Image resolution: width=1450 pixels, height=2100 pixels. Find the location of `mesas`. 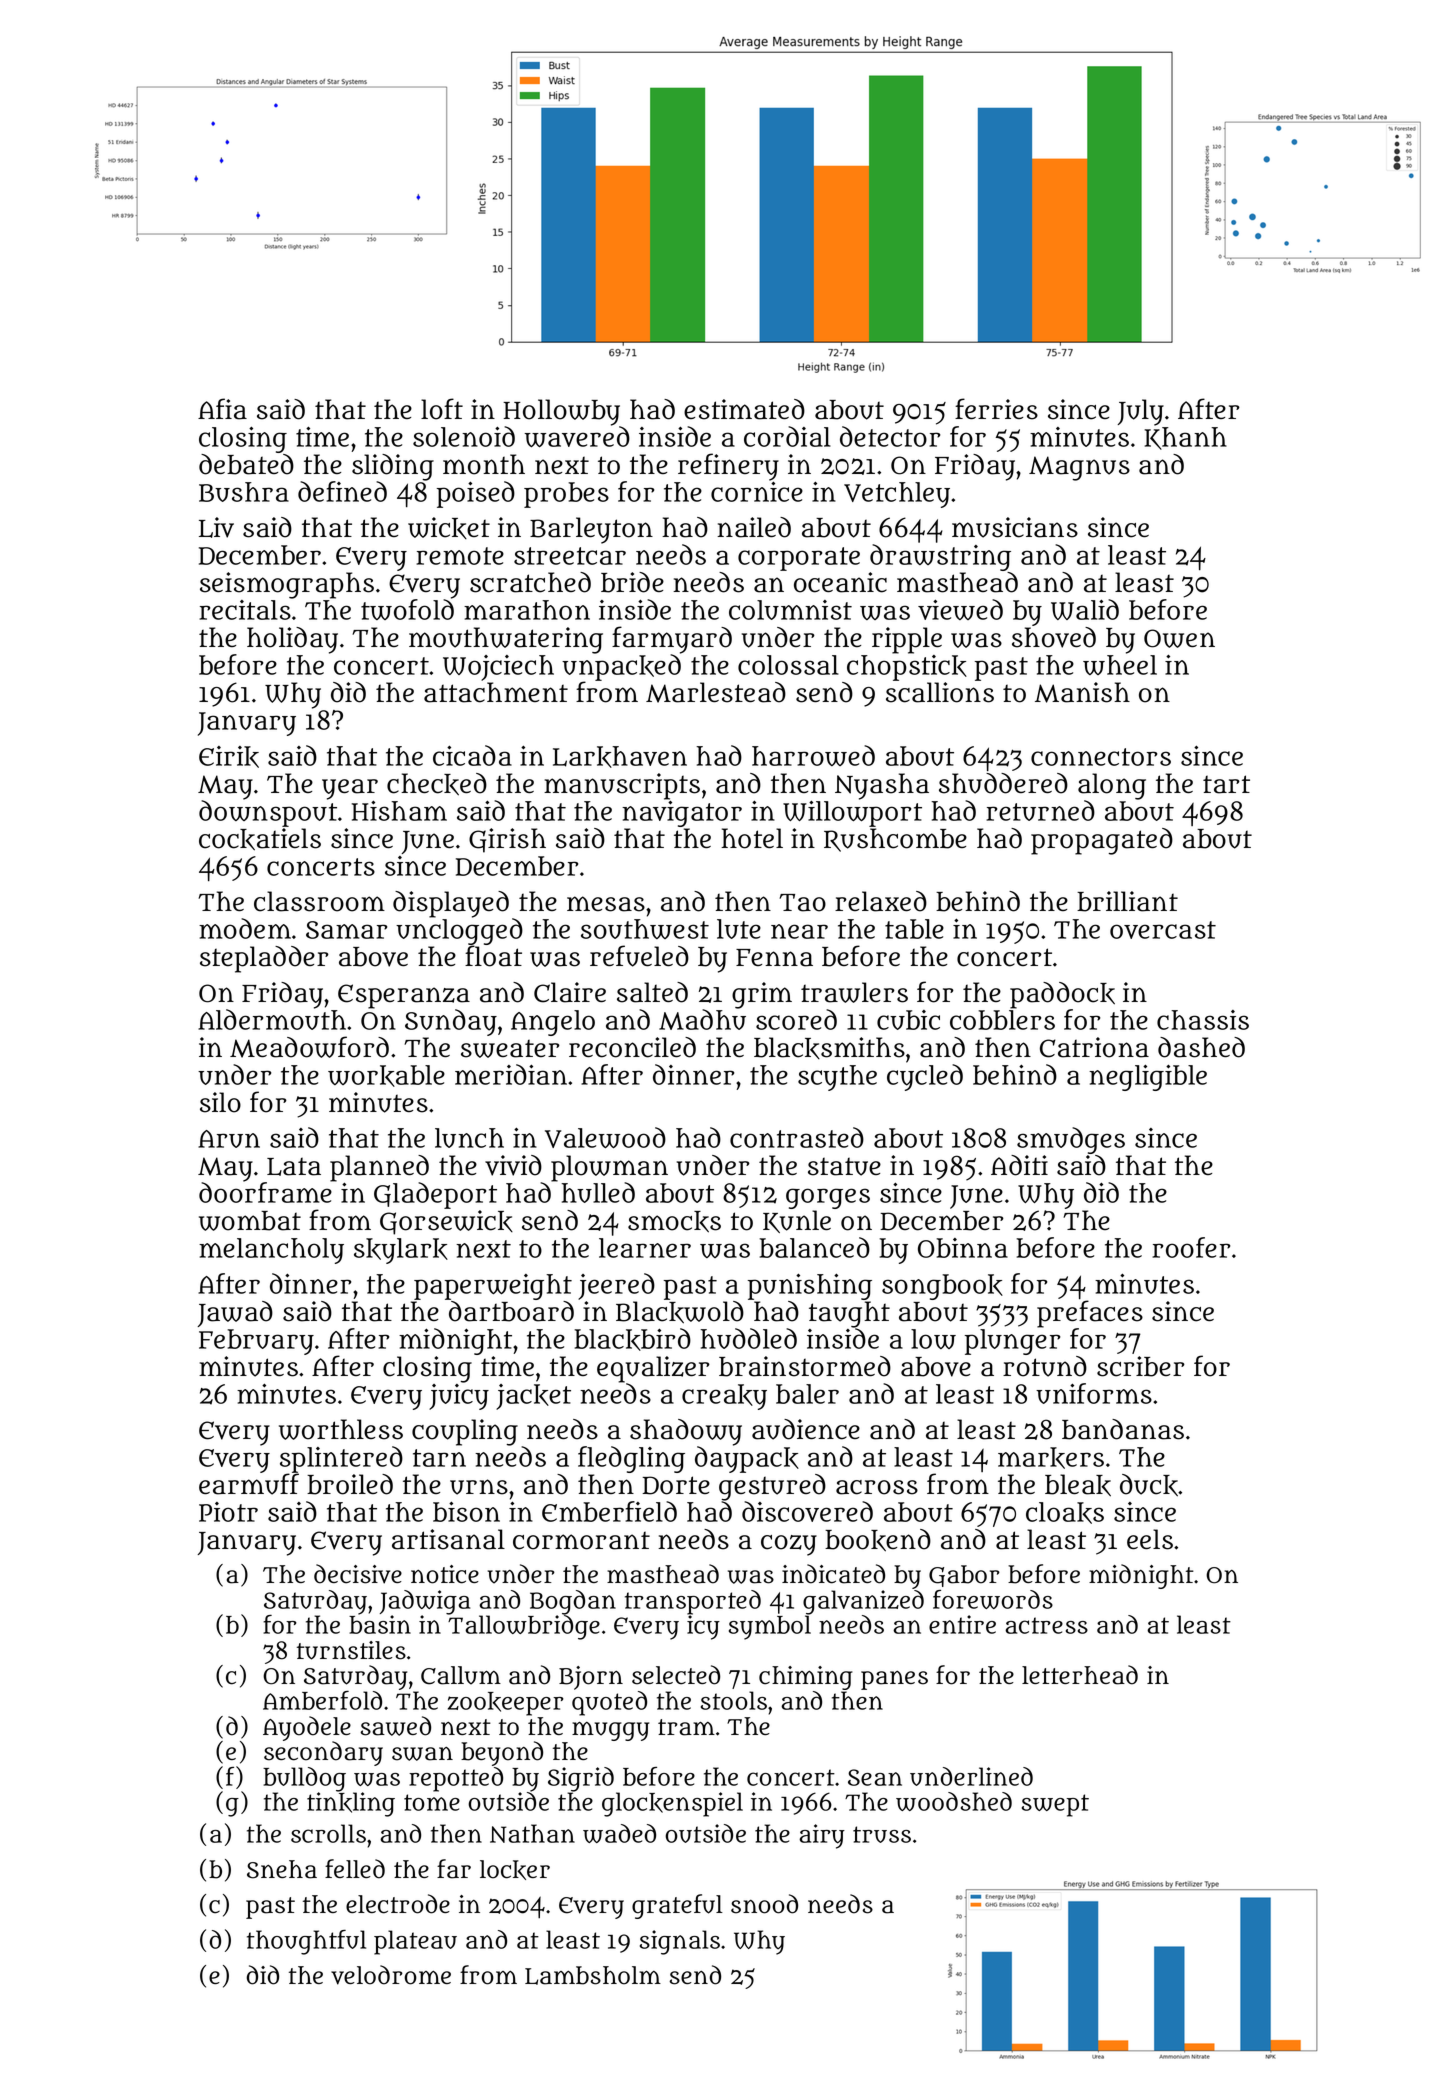

mesas is located at coordinates (606, 904).
